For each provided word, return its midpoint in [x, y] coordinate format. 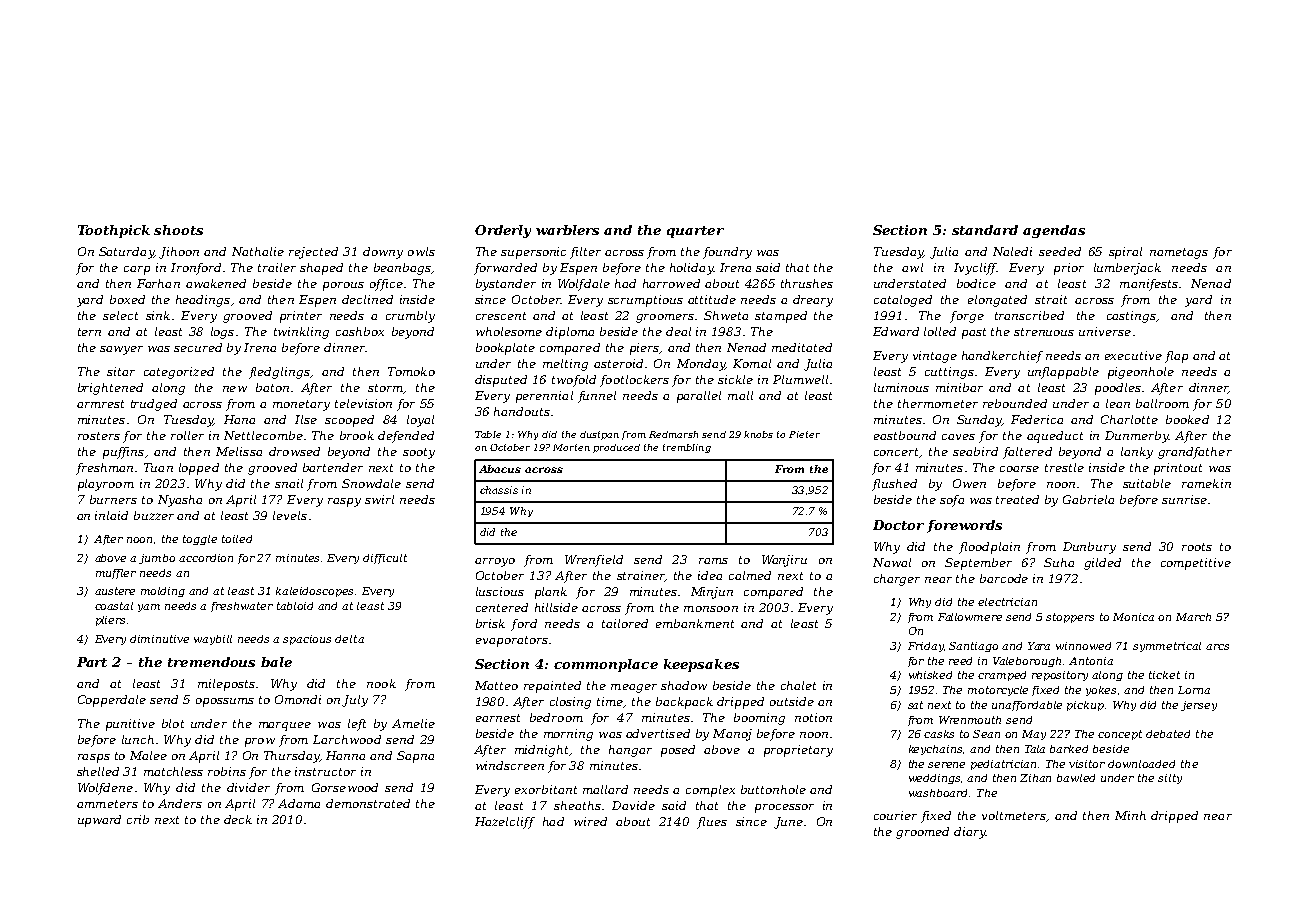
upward [99, 821]
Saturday [126, 253]
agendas [1054, 231]
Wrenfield [594, 561]
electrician [1007, 602]
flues [712, 823]
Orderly [503, 231]
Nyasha [180, 501]
